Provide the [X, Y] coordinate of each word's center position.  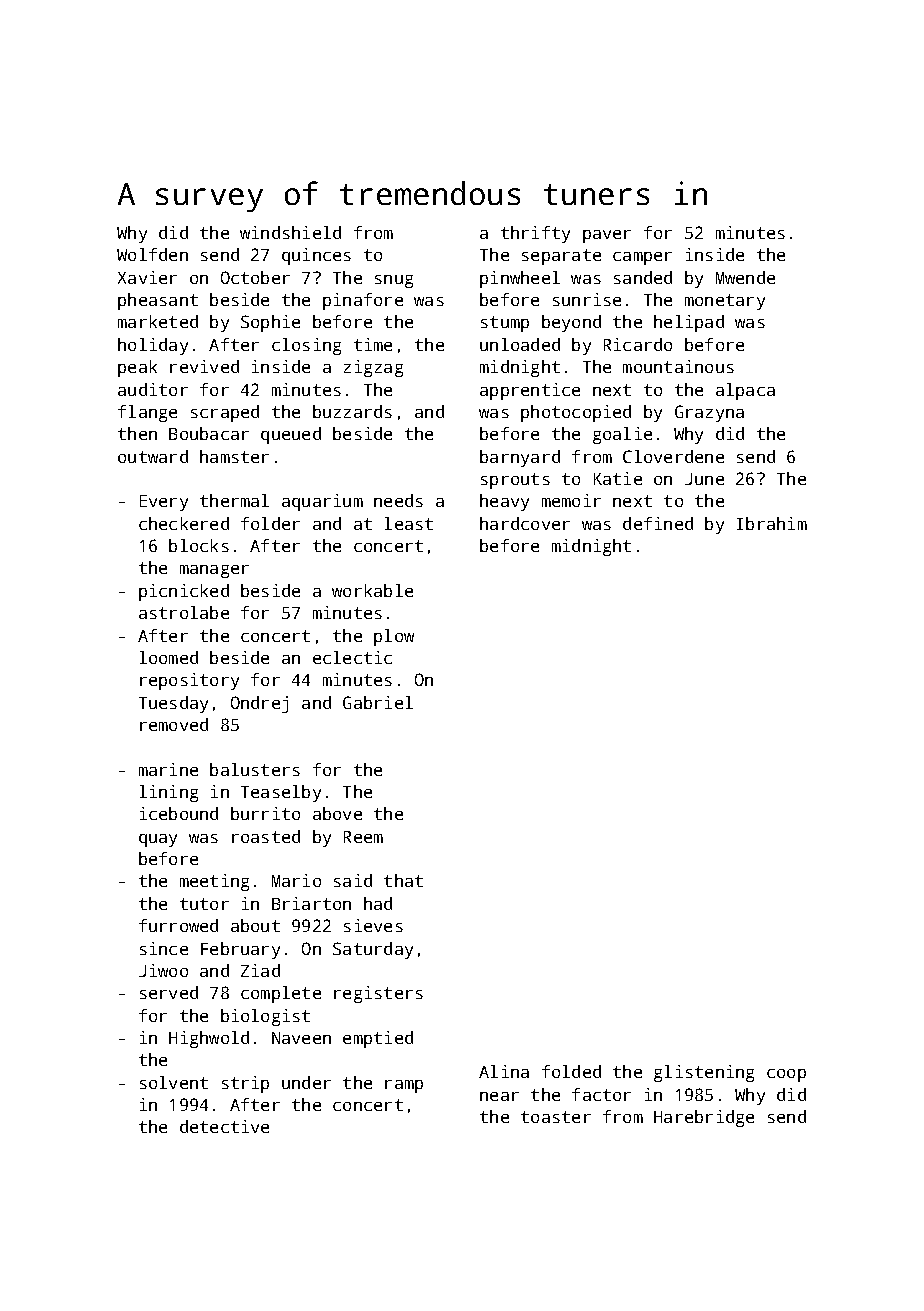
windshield [290, 232]
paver [607, 236]
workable [372, 590]
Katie [618, 478]
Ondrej [259, 704]
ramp [404, 1086]
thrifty [535, 234]
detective [224, 1126]
